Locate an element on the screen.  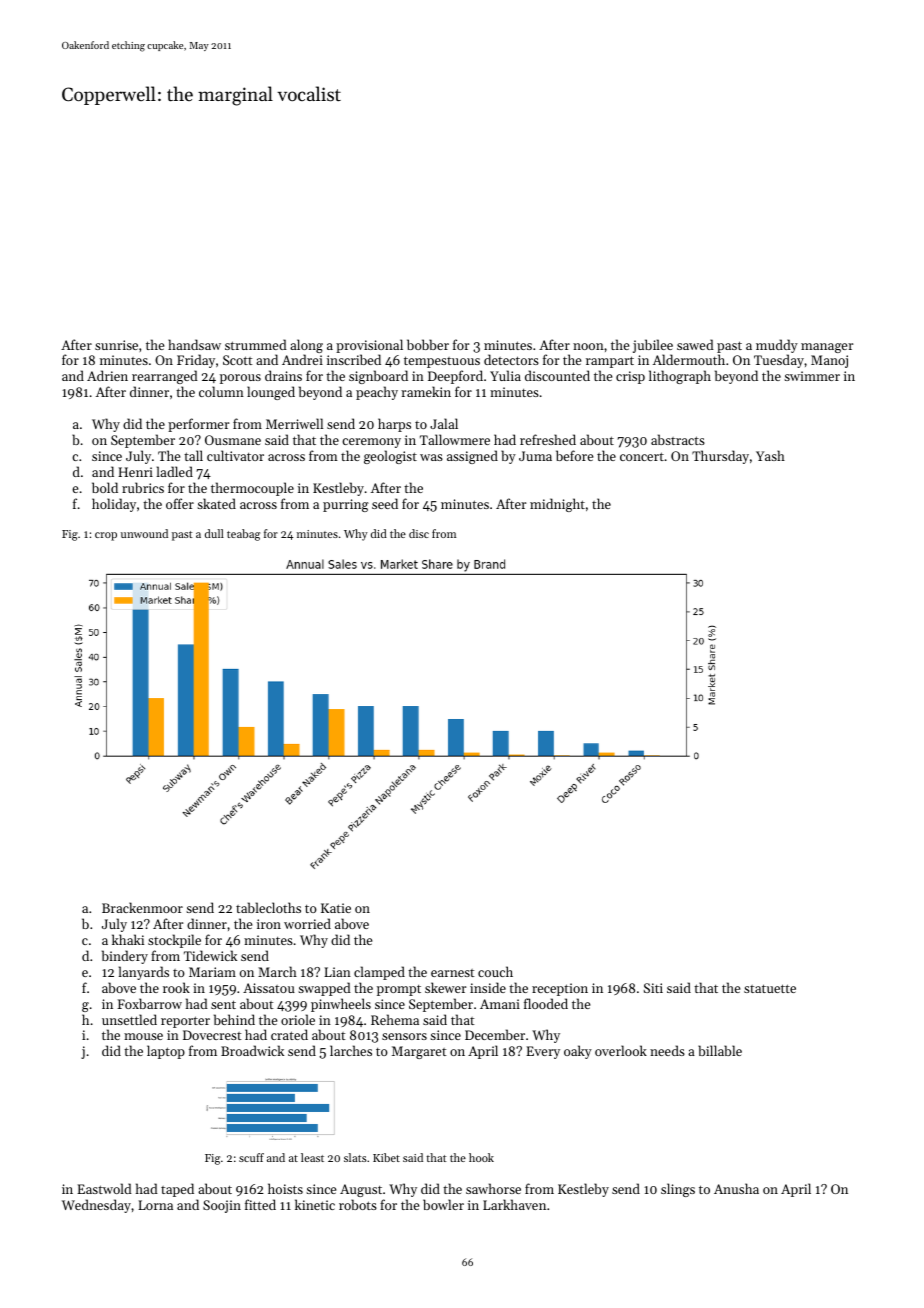
muddy is located at coordinates (777, 346).
